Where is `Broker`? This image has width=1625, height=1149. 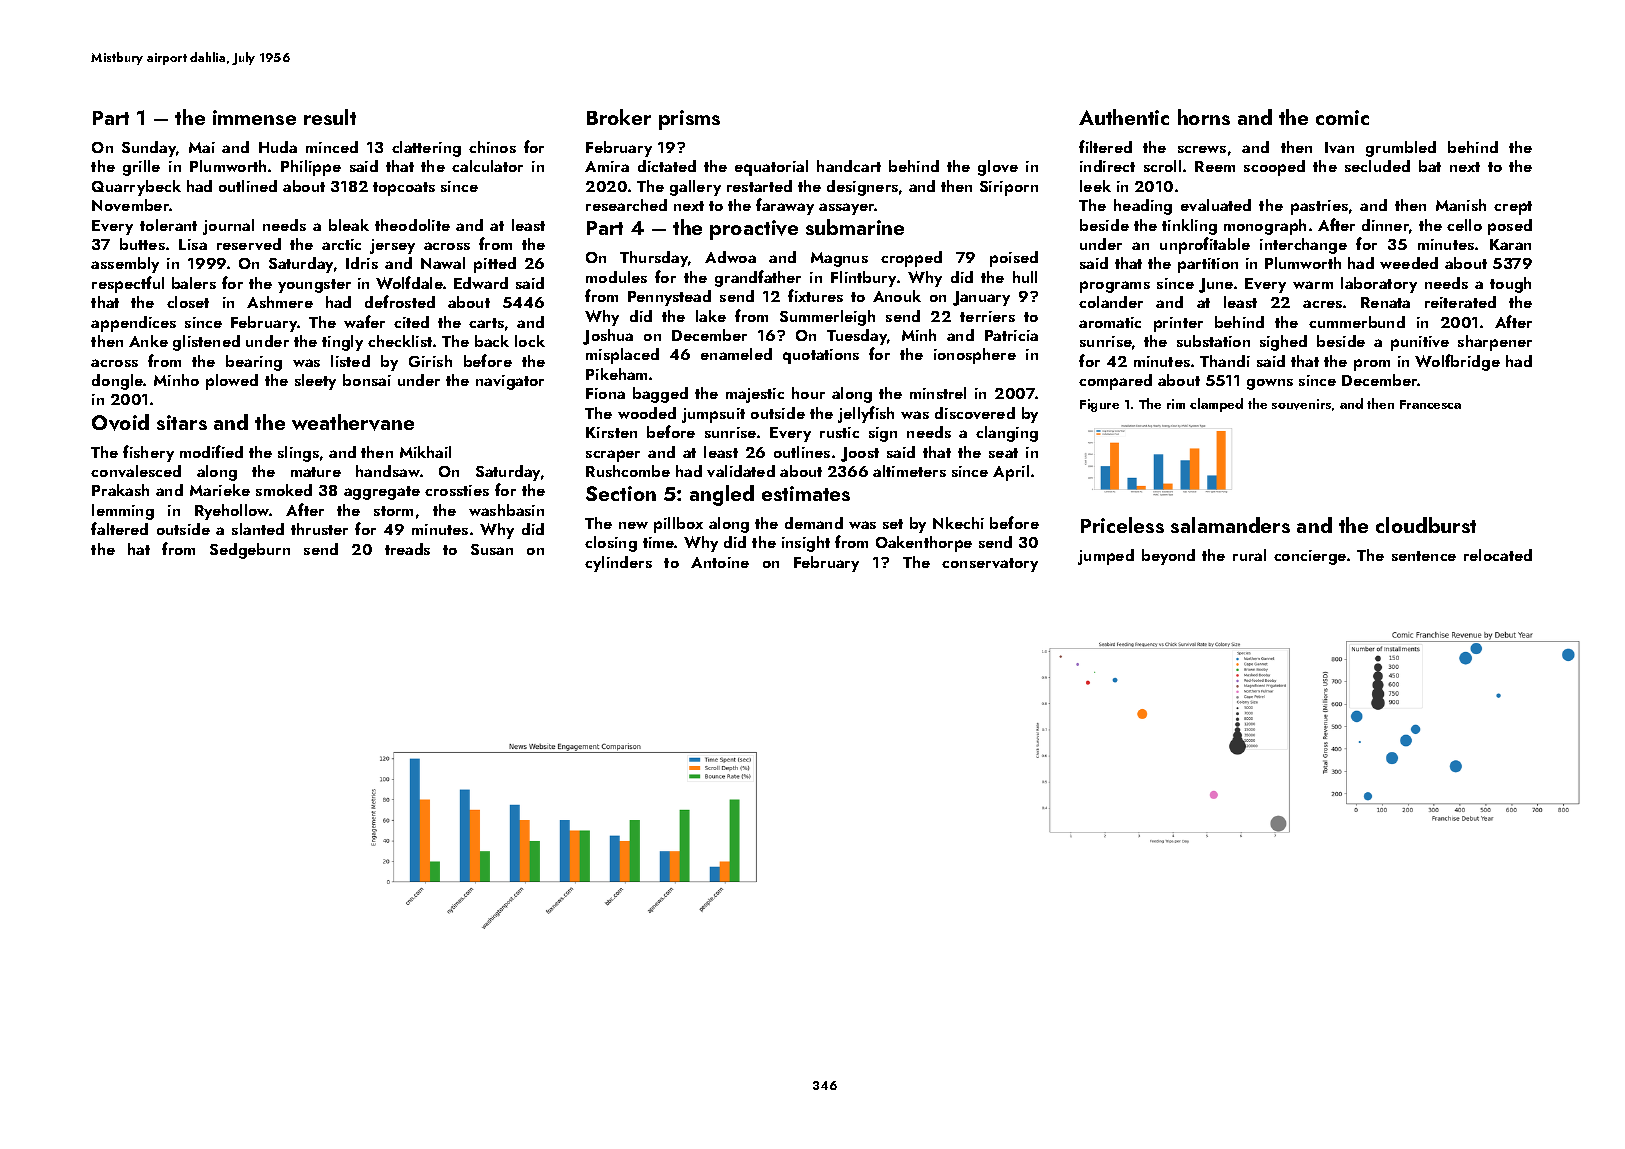
Broker is located at coordinates (619, 117).
